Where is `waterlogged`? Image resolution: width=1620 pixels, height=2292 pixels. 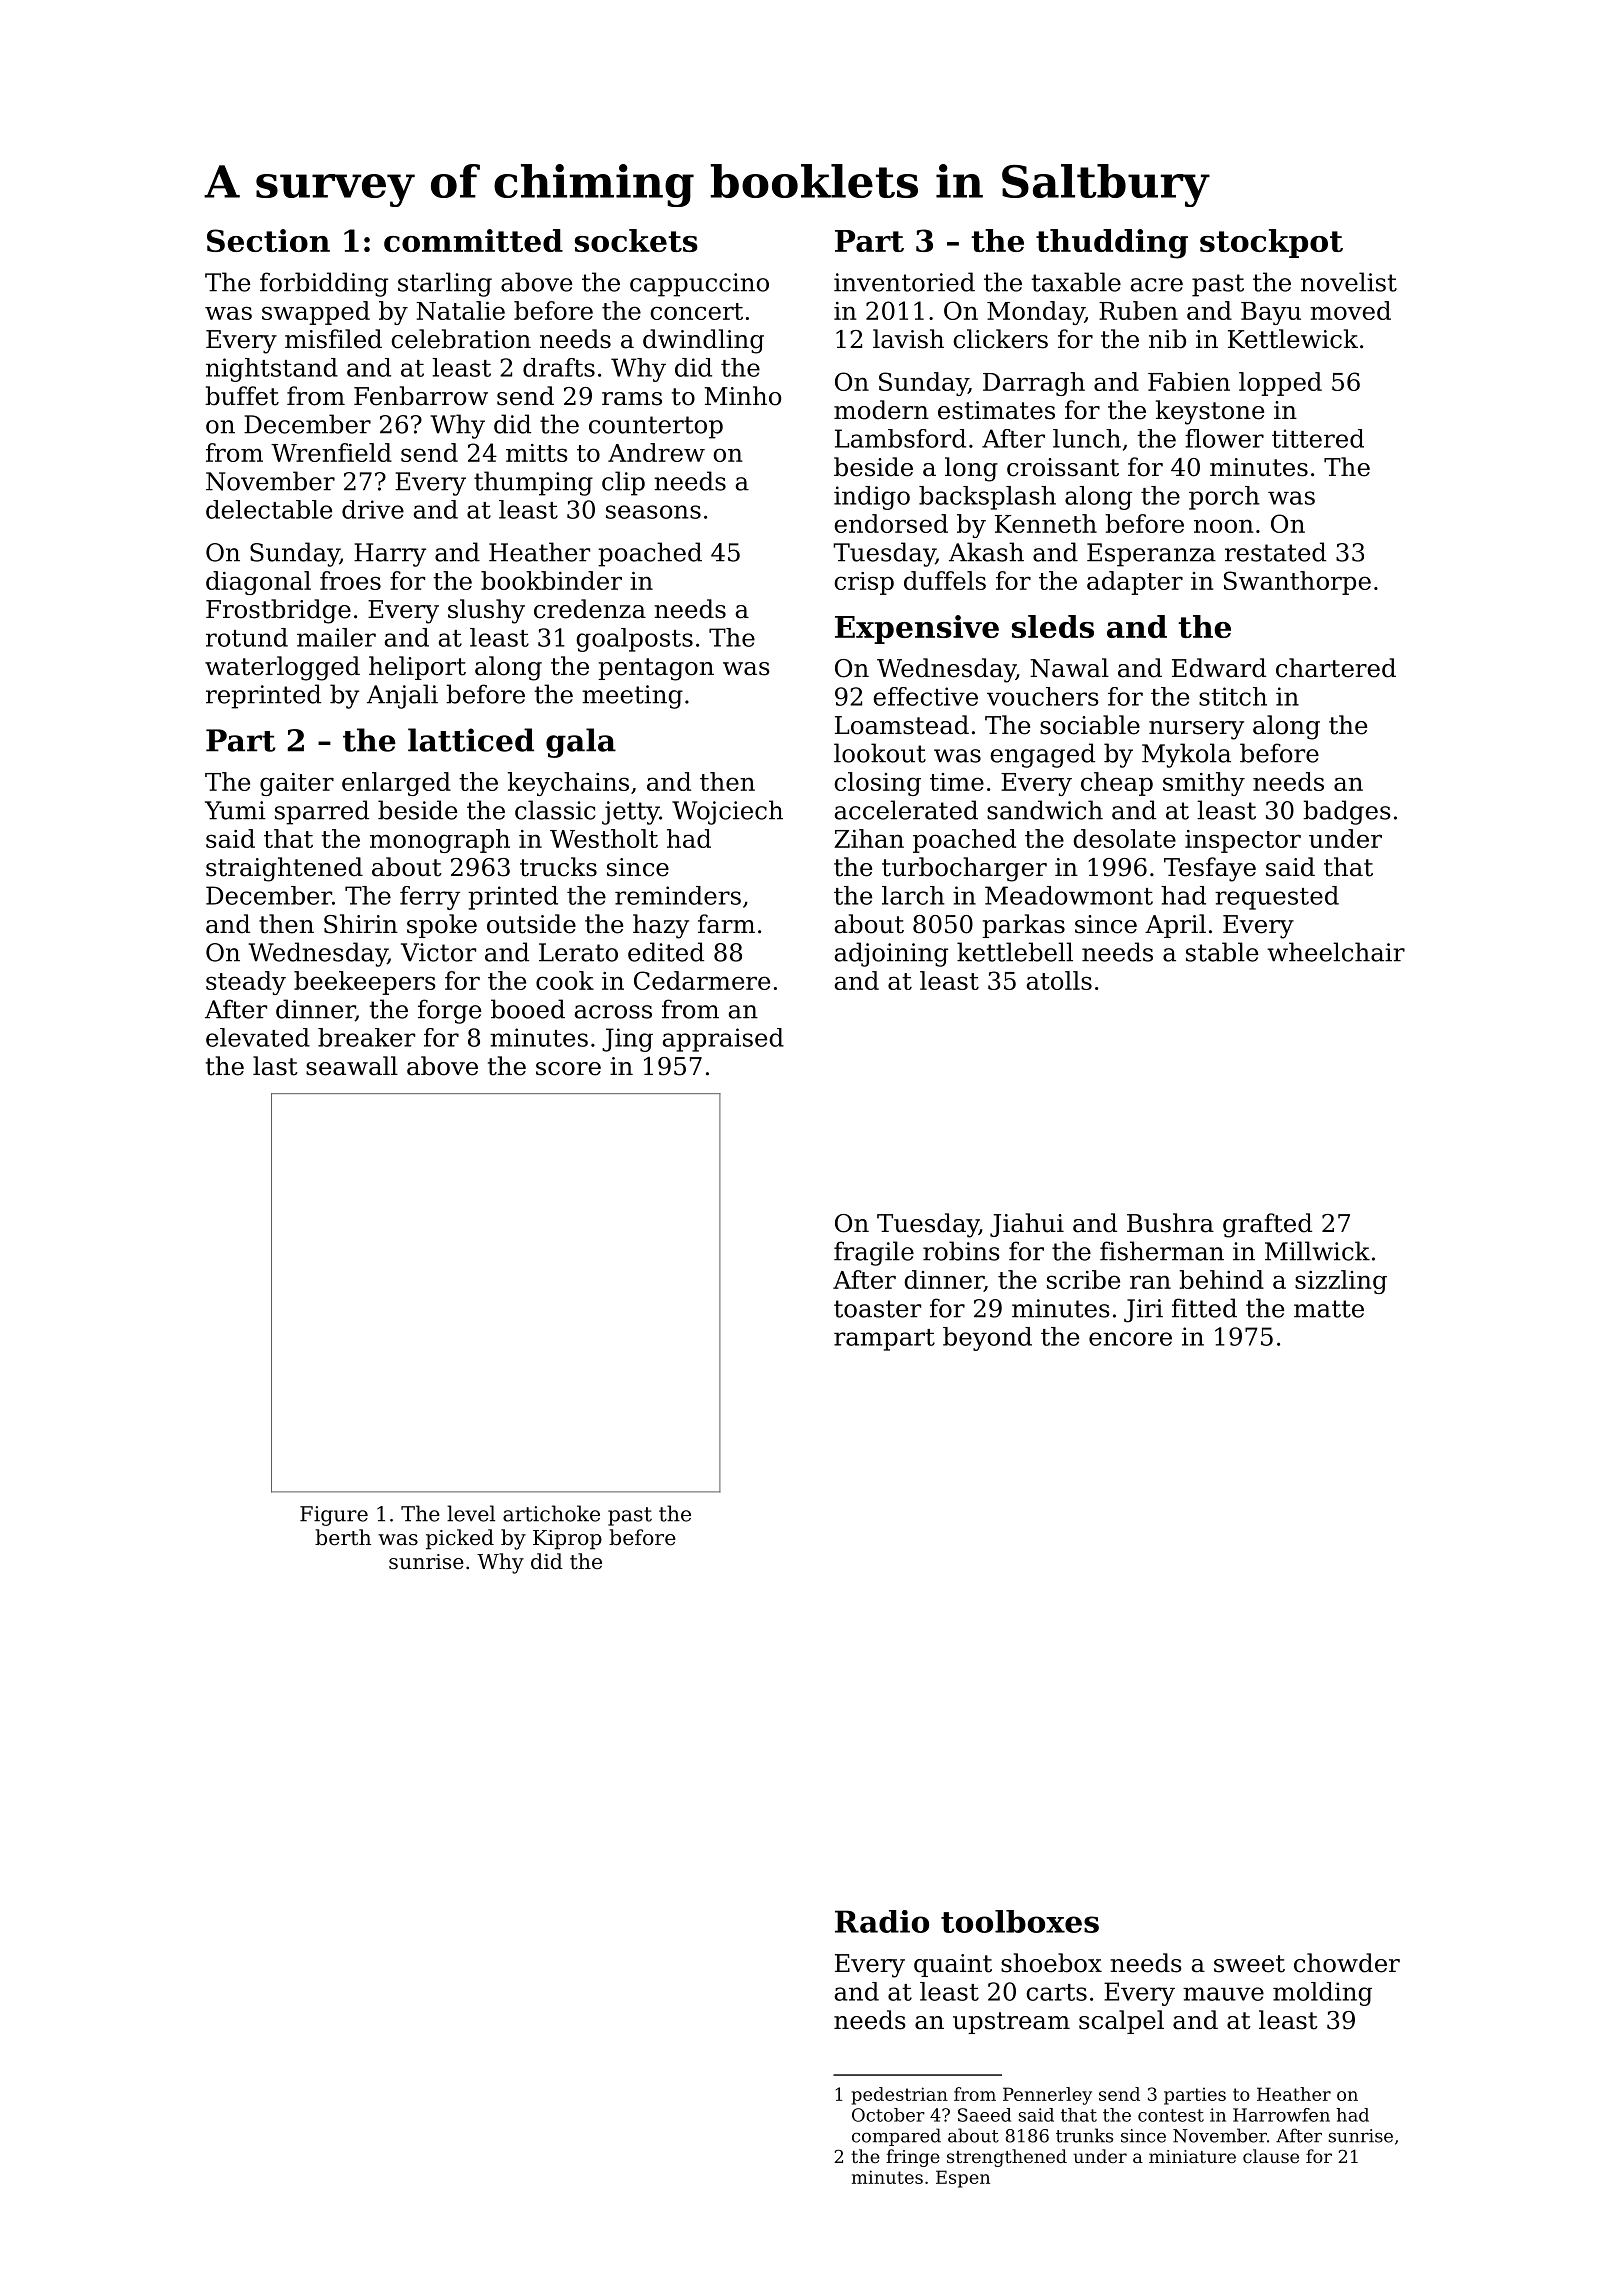
waterlogged is located at coordinates (282, 668).
